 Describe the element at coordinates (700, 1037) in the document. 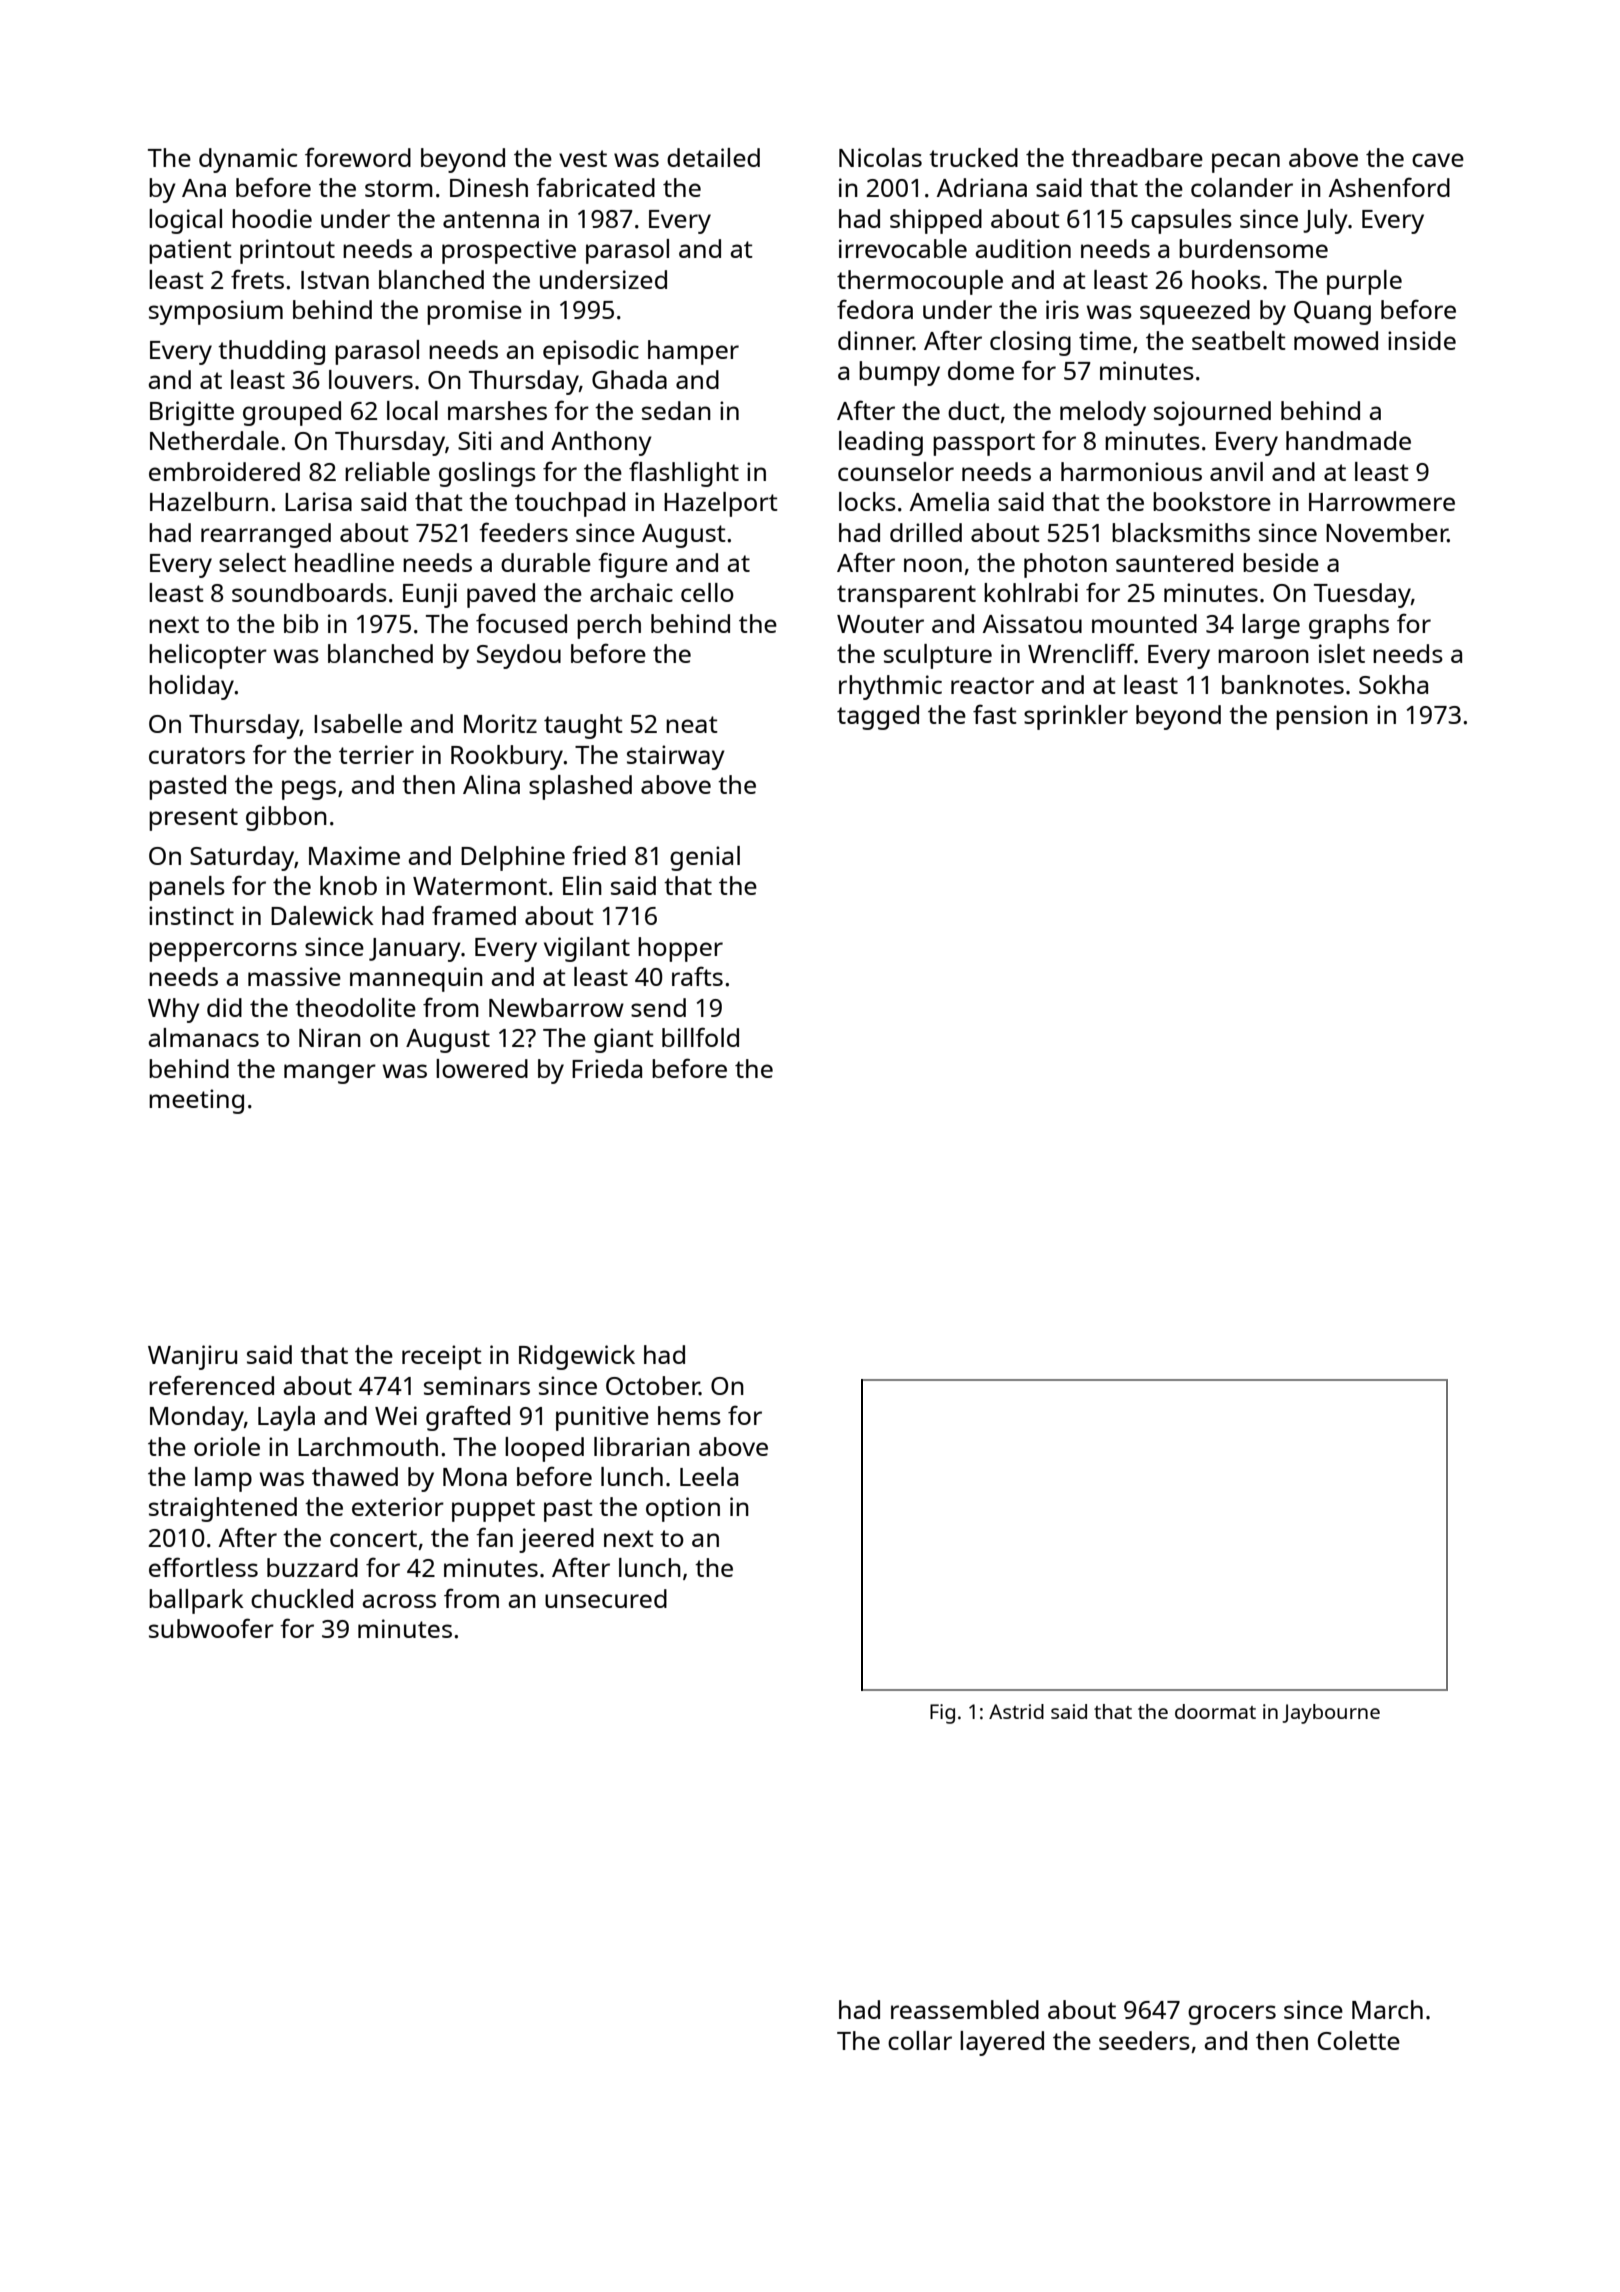

I see `billfold` at that location.
